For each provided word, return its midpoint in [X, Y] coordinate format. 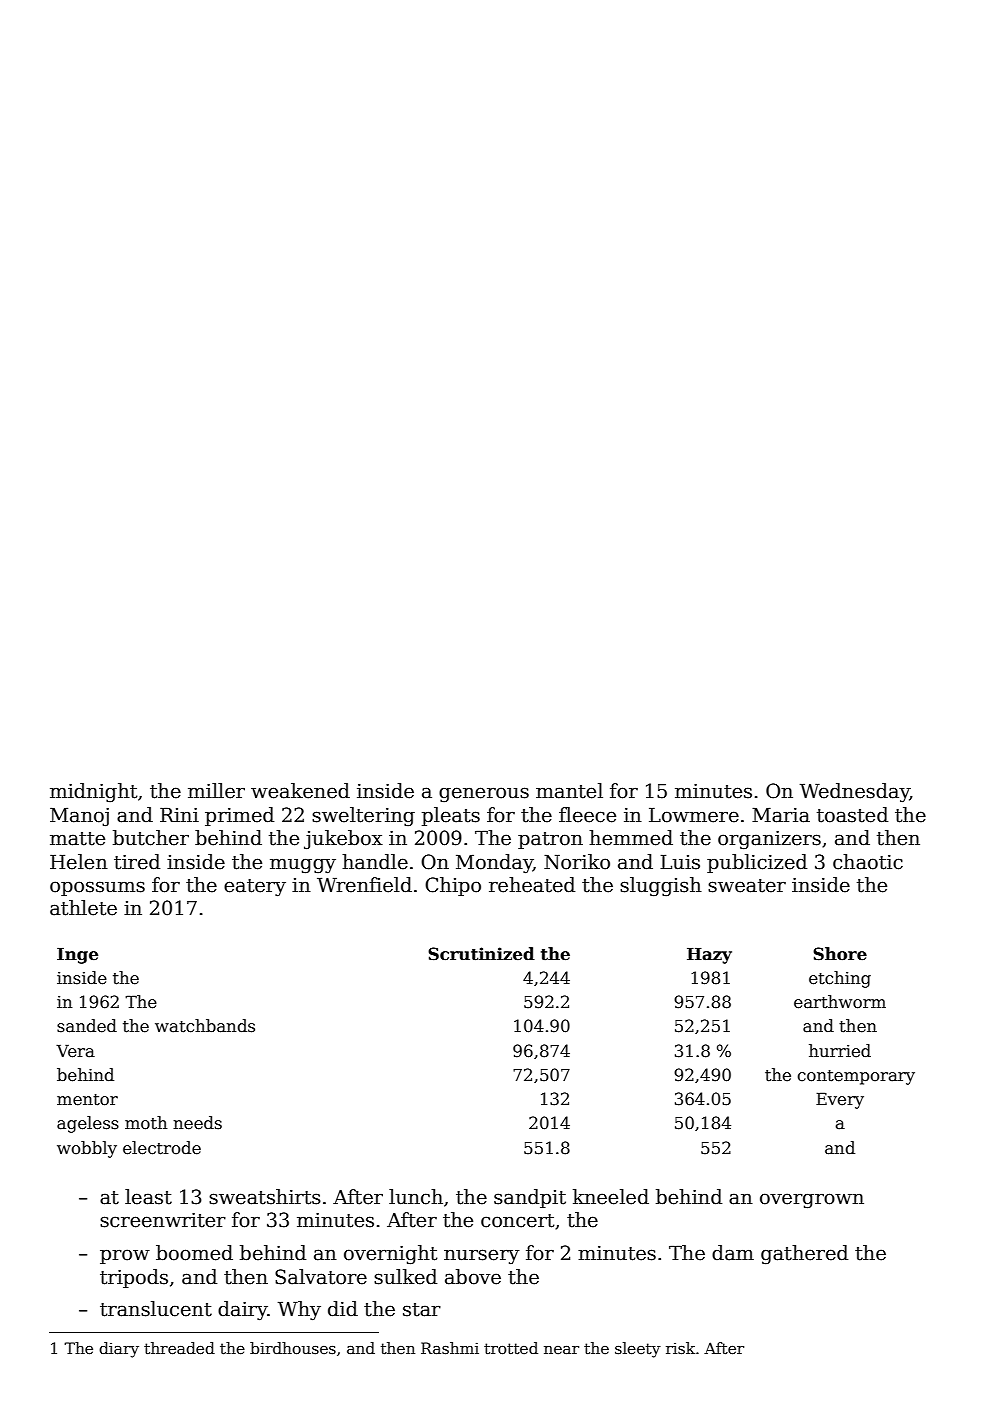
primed [239, 816]
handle [375, 862]
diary [119, 1350]
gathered [804, 1254]
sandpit [530, 1198]
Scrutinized [481, 954]
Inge [77, 956]
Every [840, 1101]
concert [517, 1221]
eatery [255, 887]
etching [840, 979]
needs [197, 1123]
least [148, 1197]
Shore [840, 954]
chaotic [868, 862]
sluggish [661, 886]
